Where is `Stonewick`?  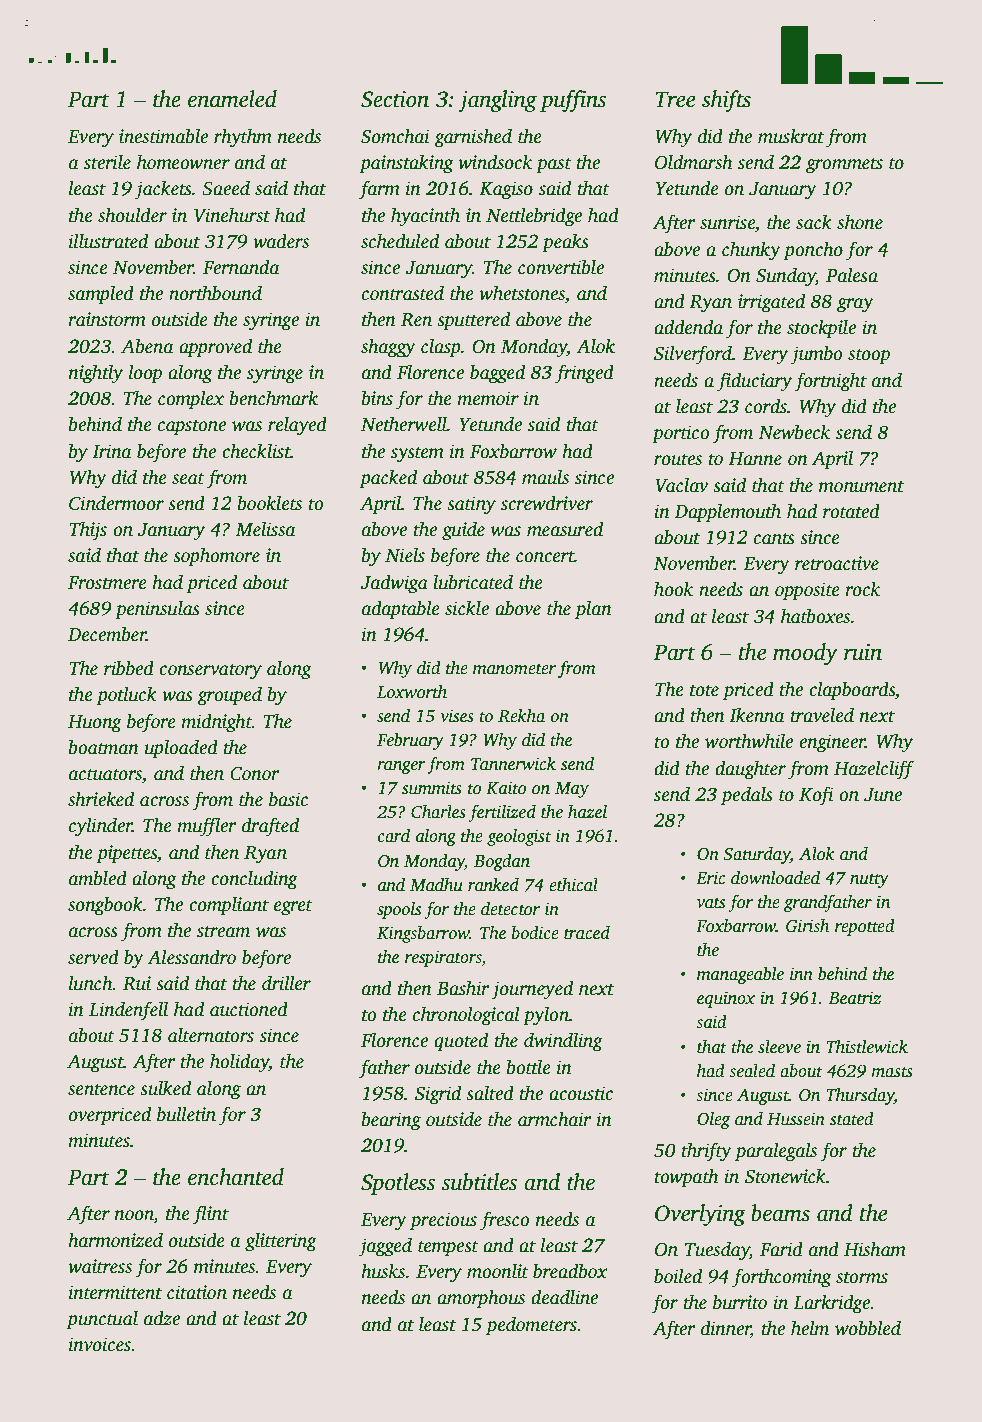
Stonewick is located at coordinates (785, 1176).
